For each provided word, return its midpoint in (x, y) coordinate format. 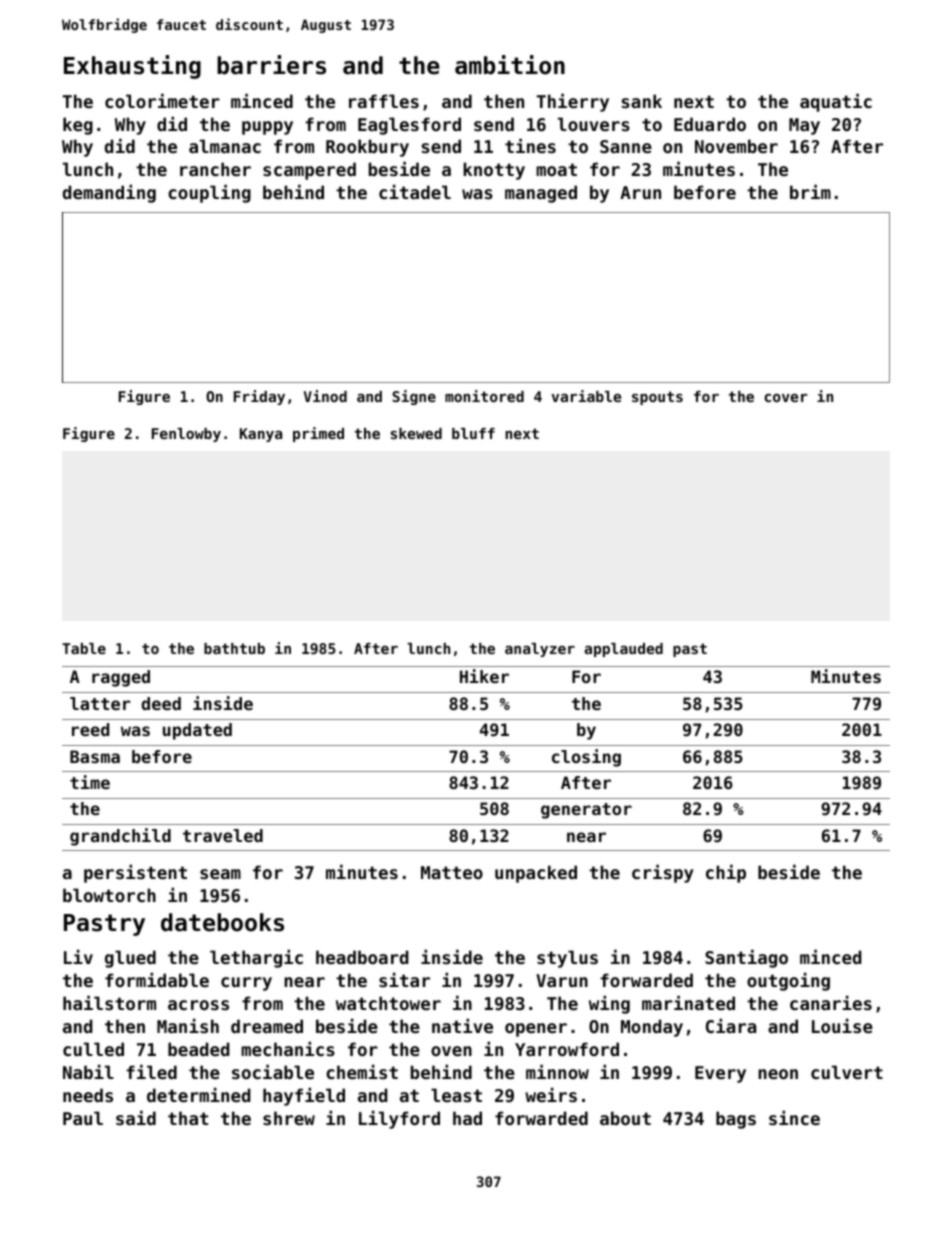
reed (90, 729)
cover (786, 398)
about (625, 1118)
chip (726, 873)
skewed (416, 433)
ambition (510, 65)
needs (88, 1095)
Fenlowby (186, 435)
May (804, 126)
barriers (271, 65)
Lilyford (399, 1119)
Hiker (484, 676)
